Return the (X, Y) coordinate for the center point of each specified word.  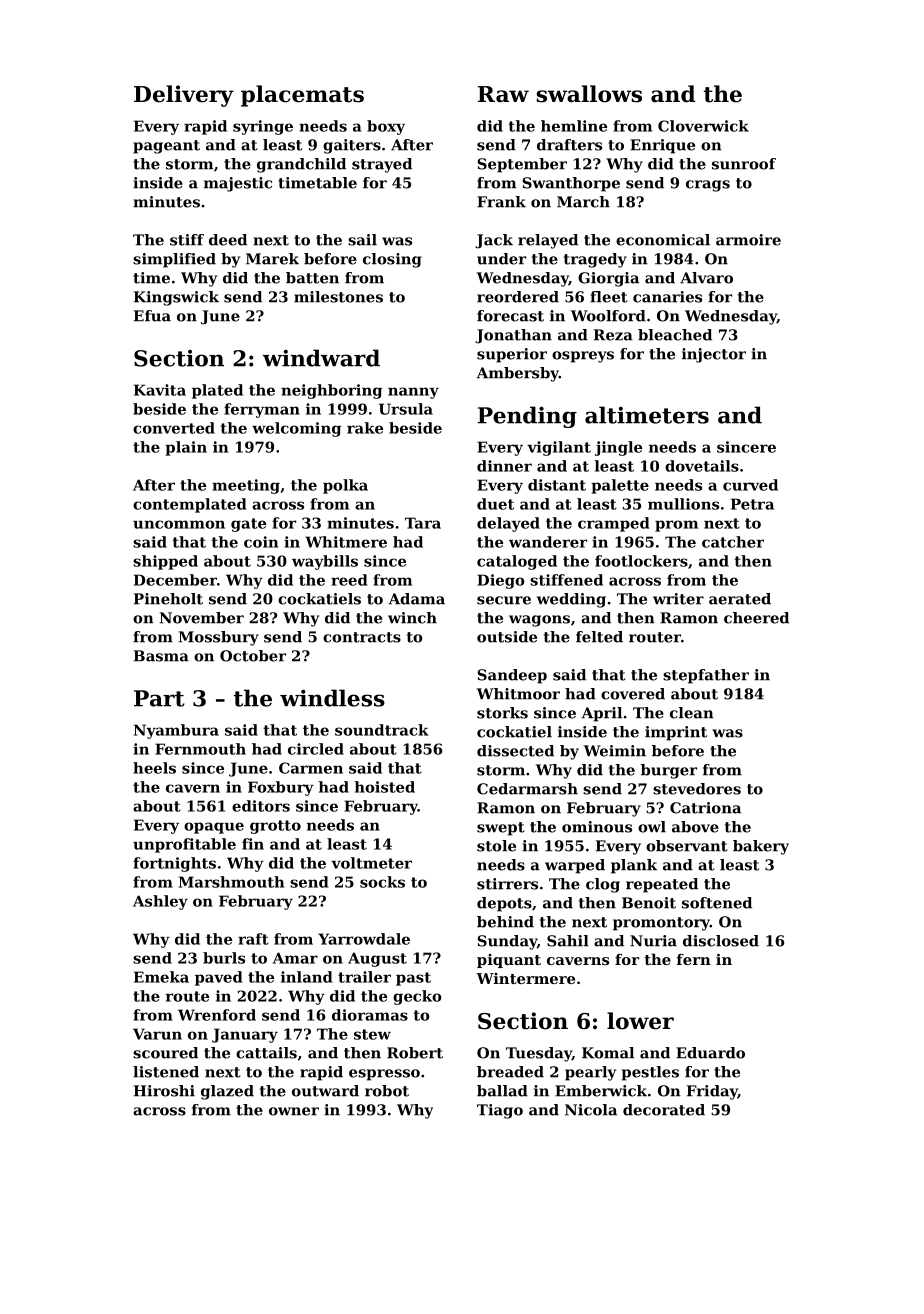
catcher (733, 542)
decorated (664, 1110)
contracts (362, 637)
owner (294, 1111)
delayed (508, 524)
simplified (174, 260)
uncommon (179, 524)
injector (714, 355)
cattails (266, 1053)
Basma (161, 656)
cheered (756, 618)
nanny (413, 393)
